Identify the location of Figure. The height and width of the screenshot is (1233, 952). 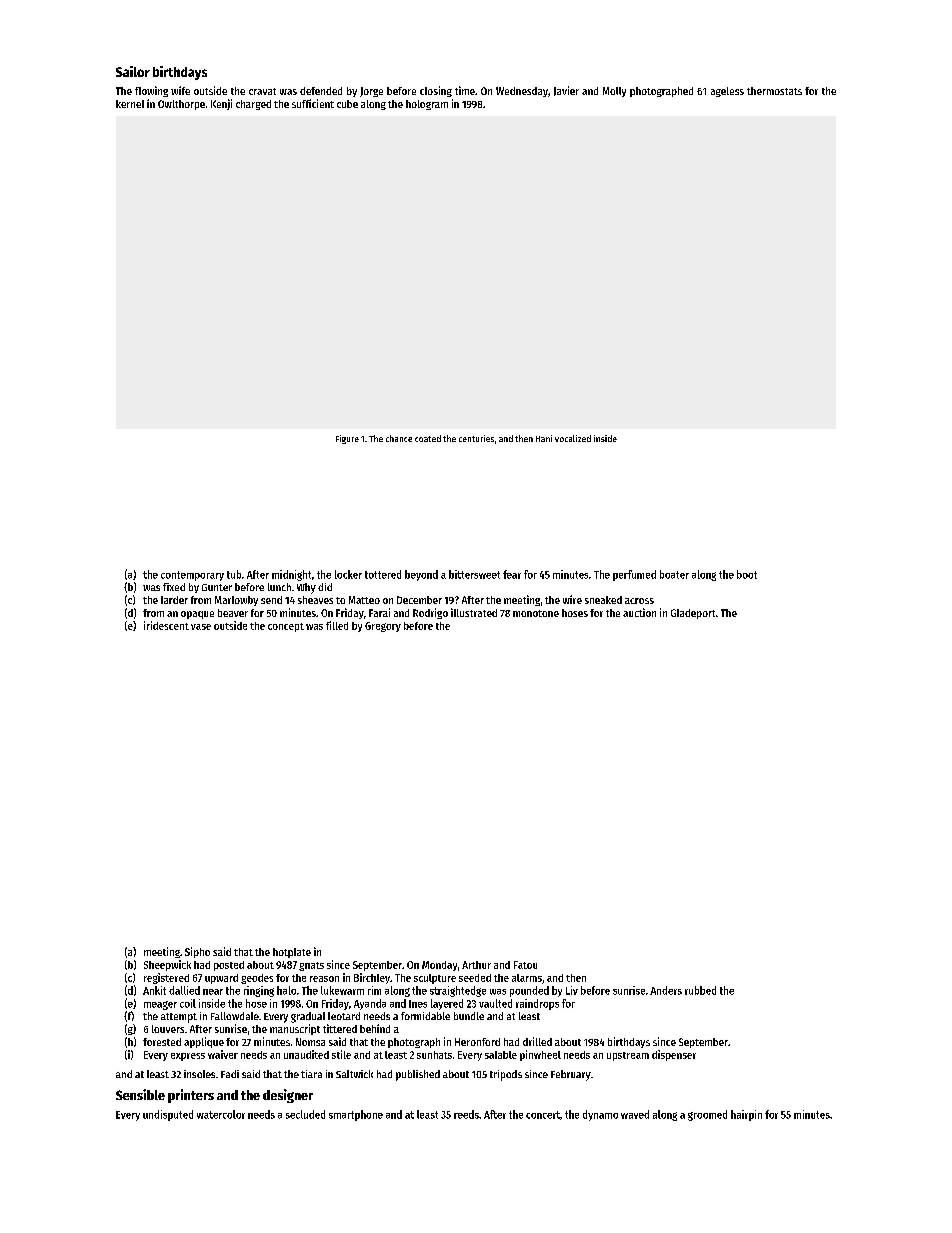
(347, 439).
